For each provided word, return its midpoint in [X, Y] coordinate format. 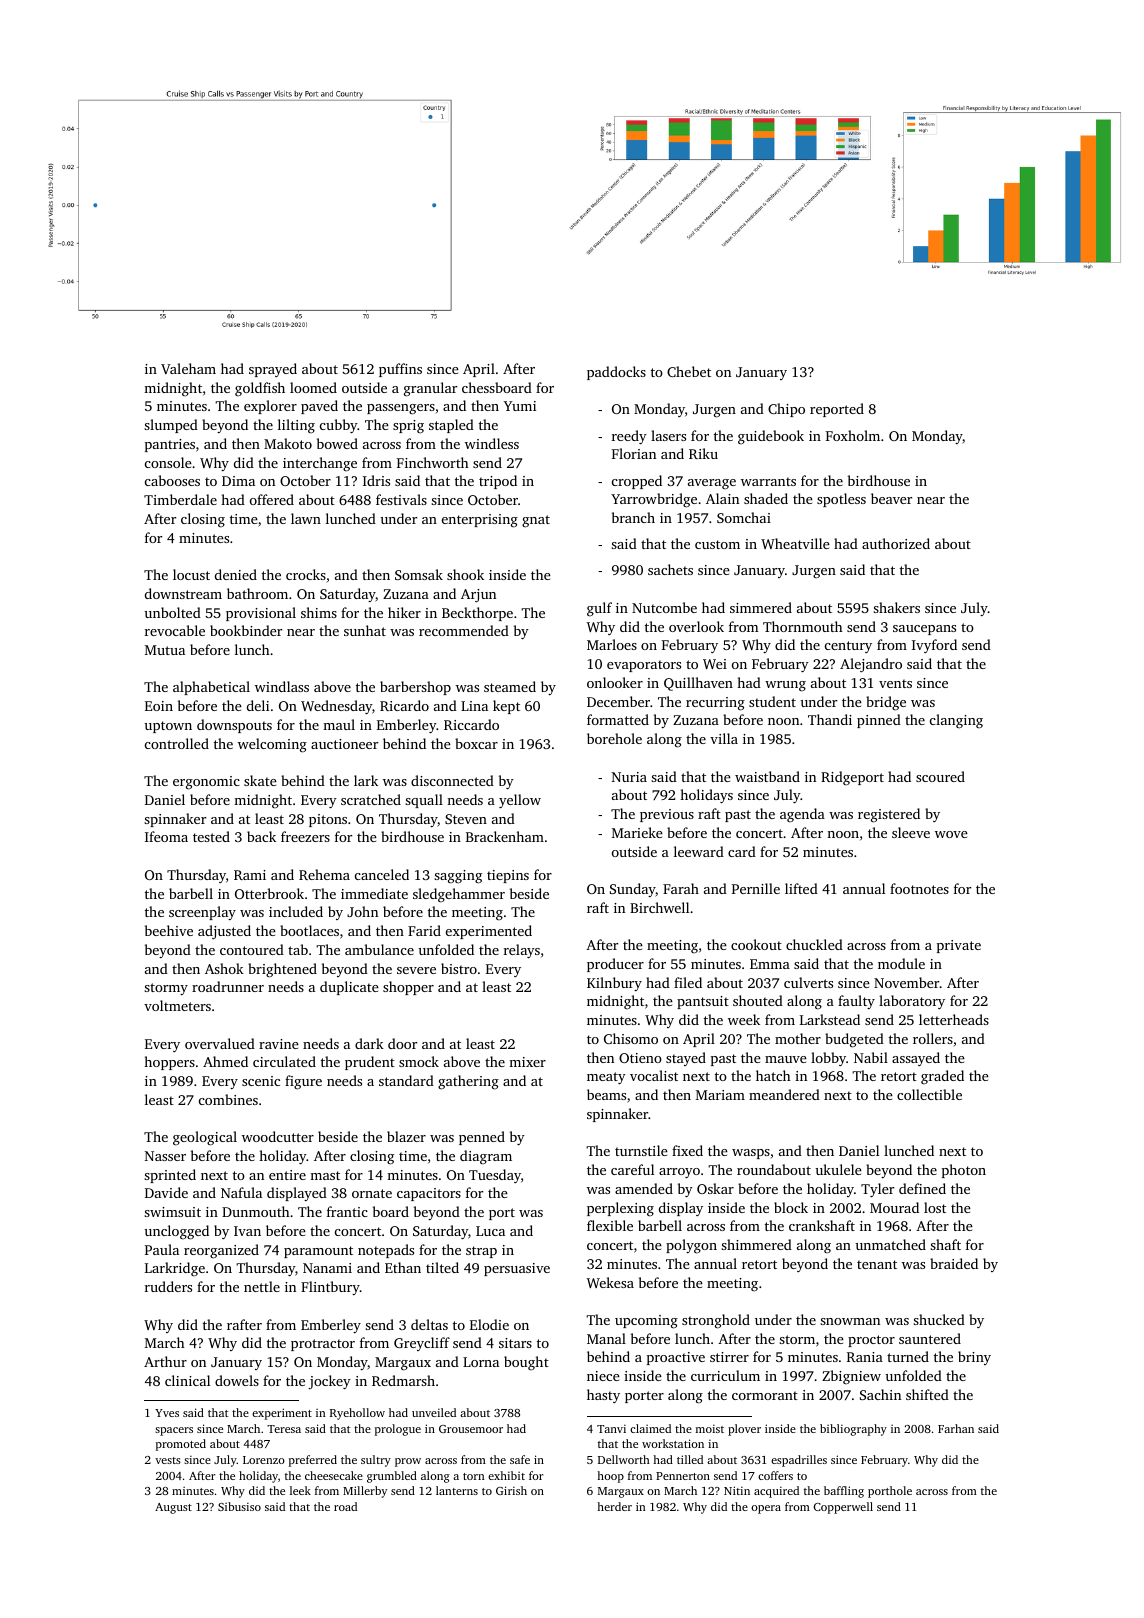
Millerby [365, 1492]
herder [615, 1506]
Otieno [640, 1058]
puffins [400, 370]
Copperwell [843, 1508]
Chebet [689, 371]
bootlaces [309, 930]
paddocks [616, 373]
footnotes [919, 888]
